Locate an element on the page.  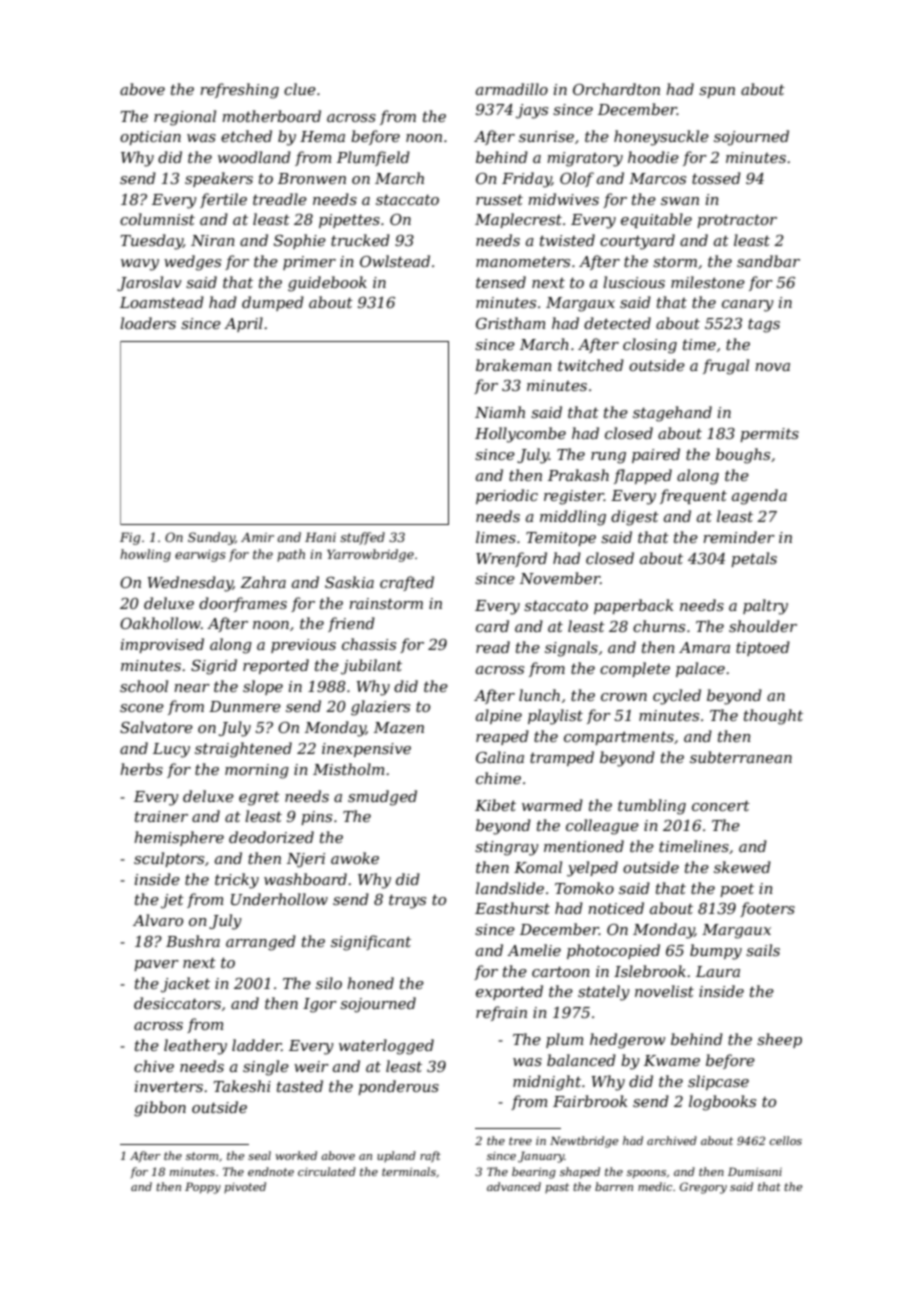
Niamh is located at coordinates (500, 412).
